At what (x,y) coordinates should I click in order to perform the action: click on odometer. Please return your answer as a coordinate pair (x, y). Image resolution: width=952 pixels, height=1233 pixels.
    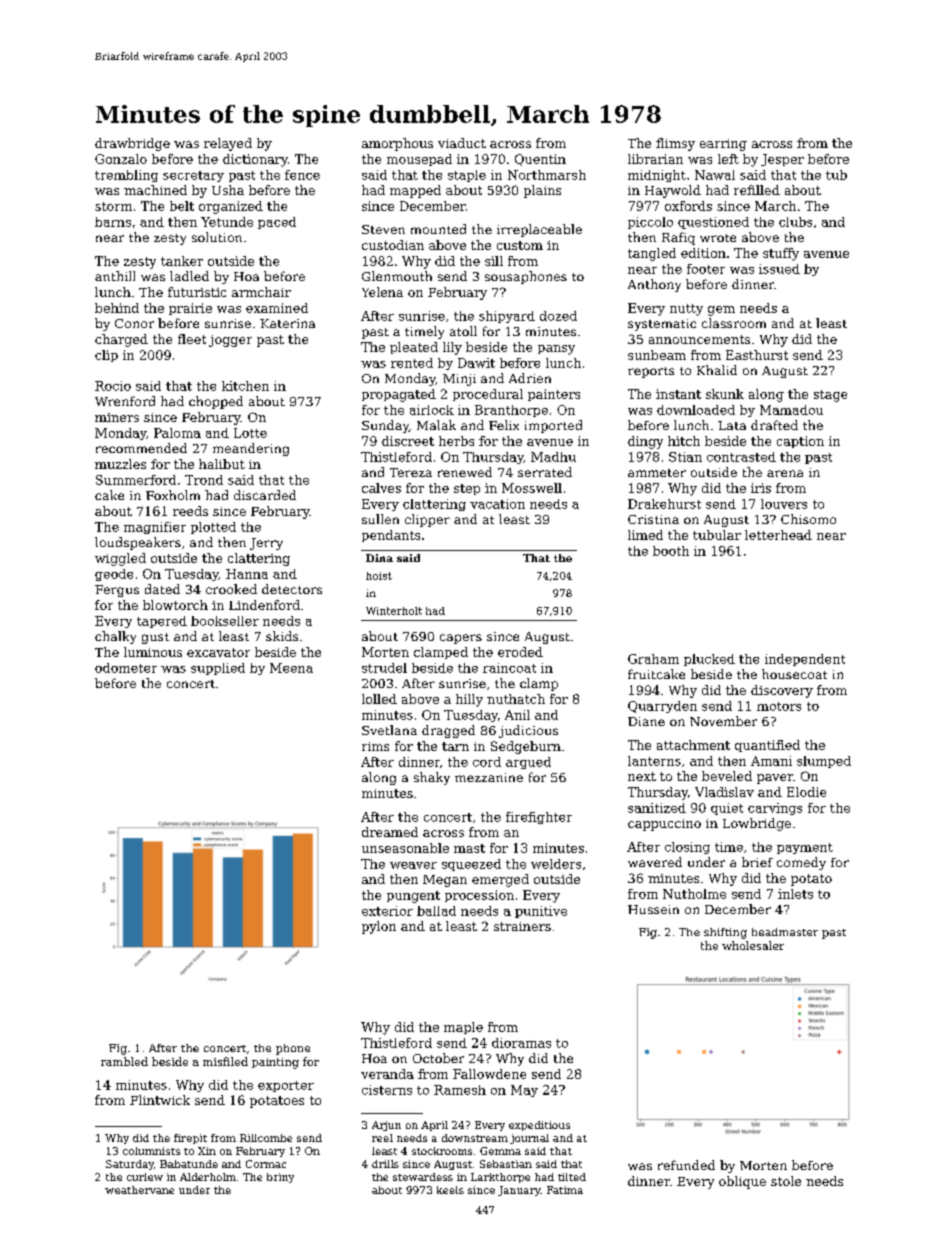
    Looking at the image, I should click on (126, 668).
